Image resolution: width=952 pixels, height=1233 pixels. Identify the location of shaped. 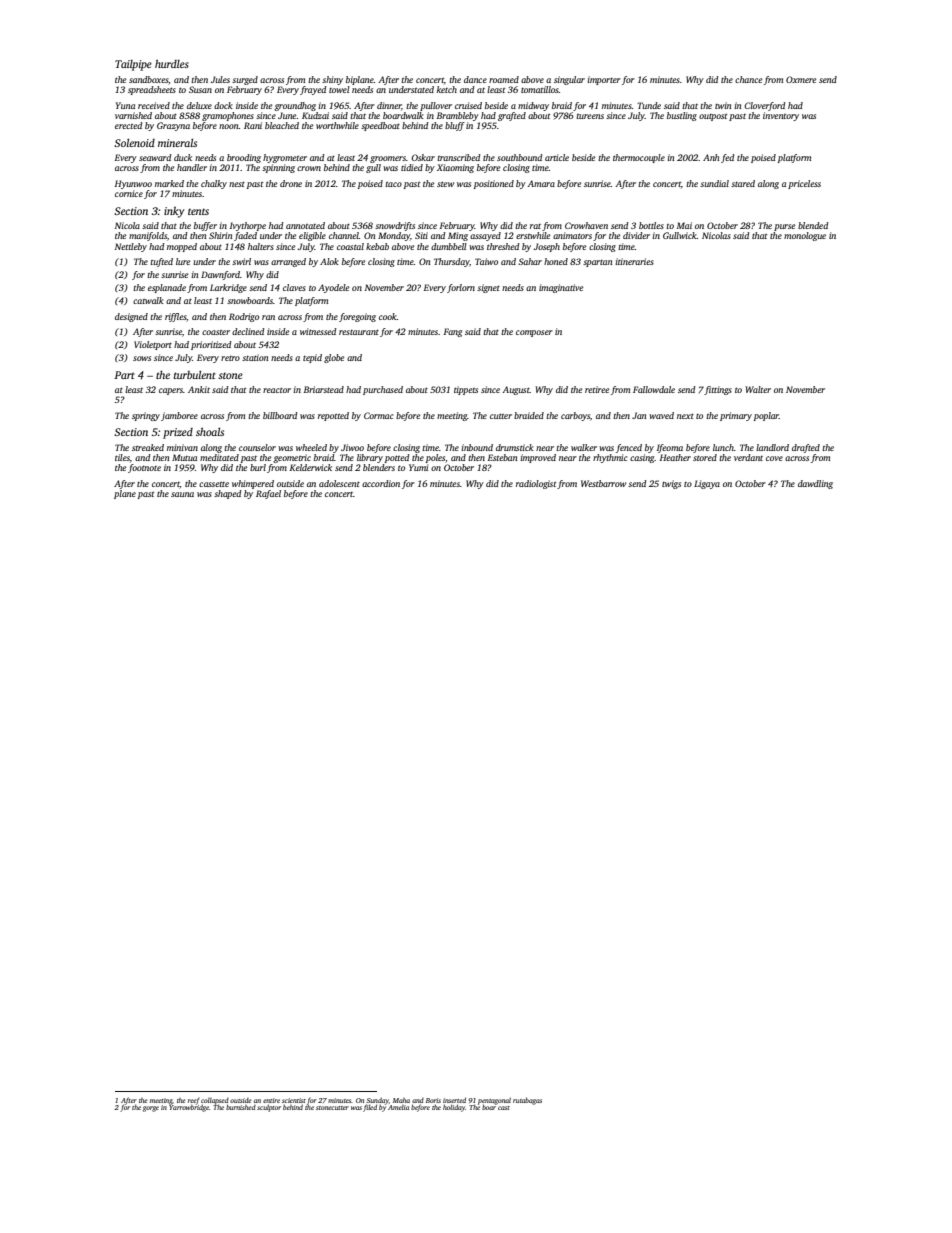
(228, 494).
